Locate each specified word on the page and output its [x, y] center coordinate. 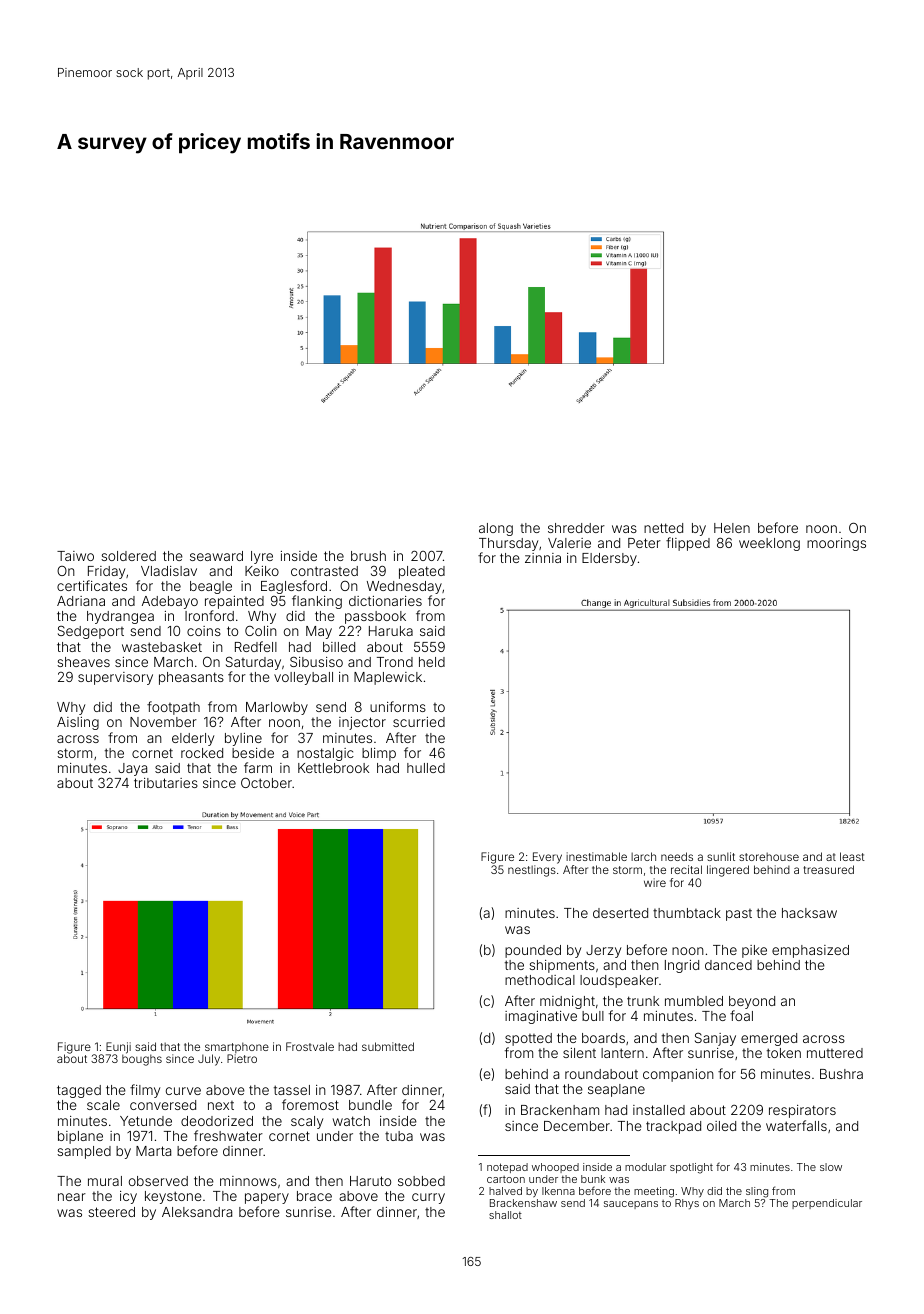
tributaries [166, 783]
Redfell [256, 646]
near [72, 1197]
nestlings [532, 871]
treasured [829, 869]
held [432, 662]
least [852, 856]
